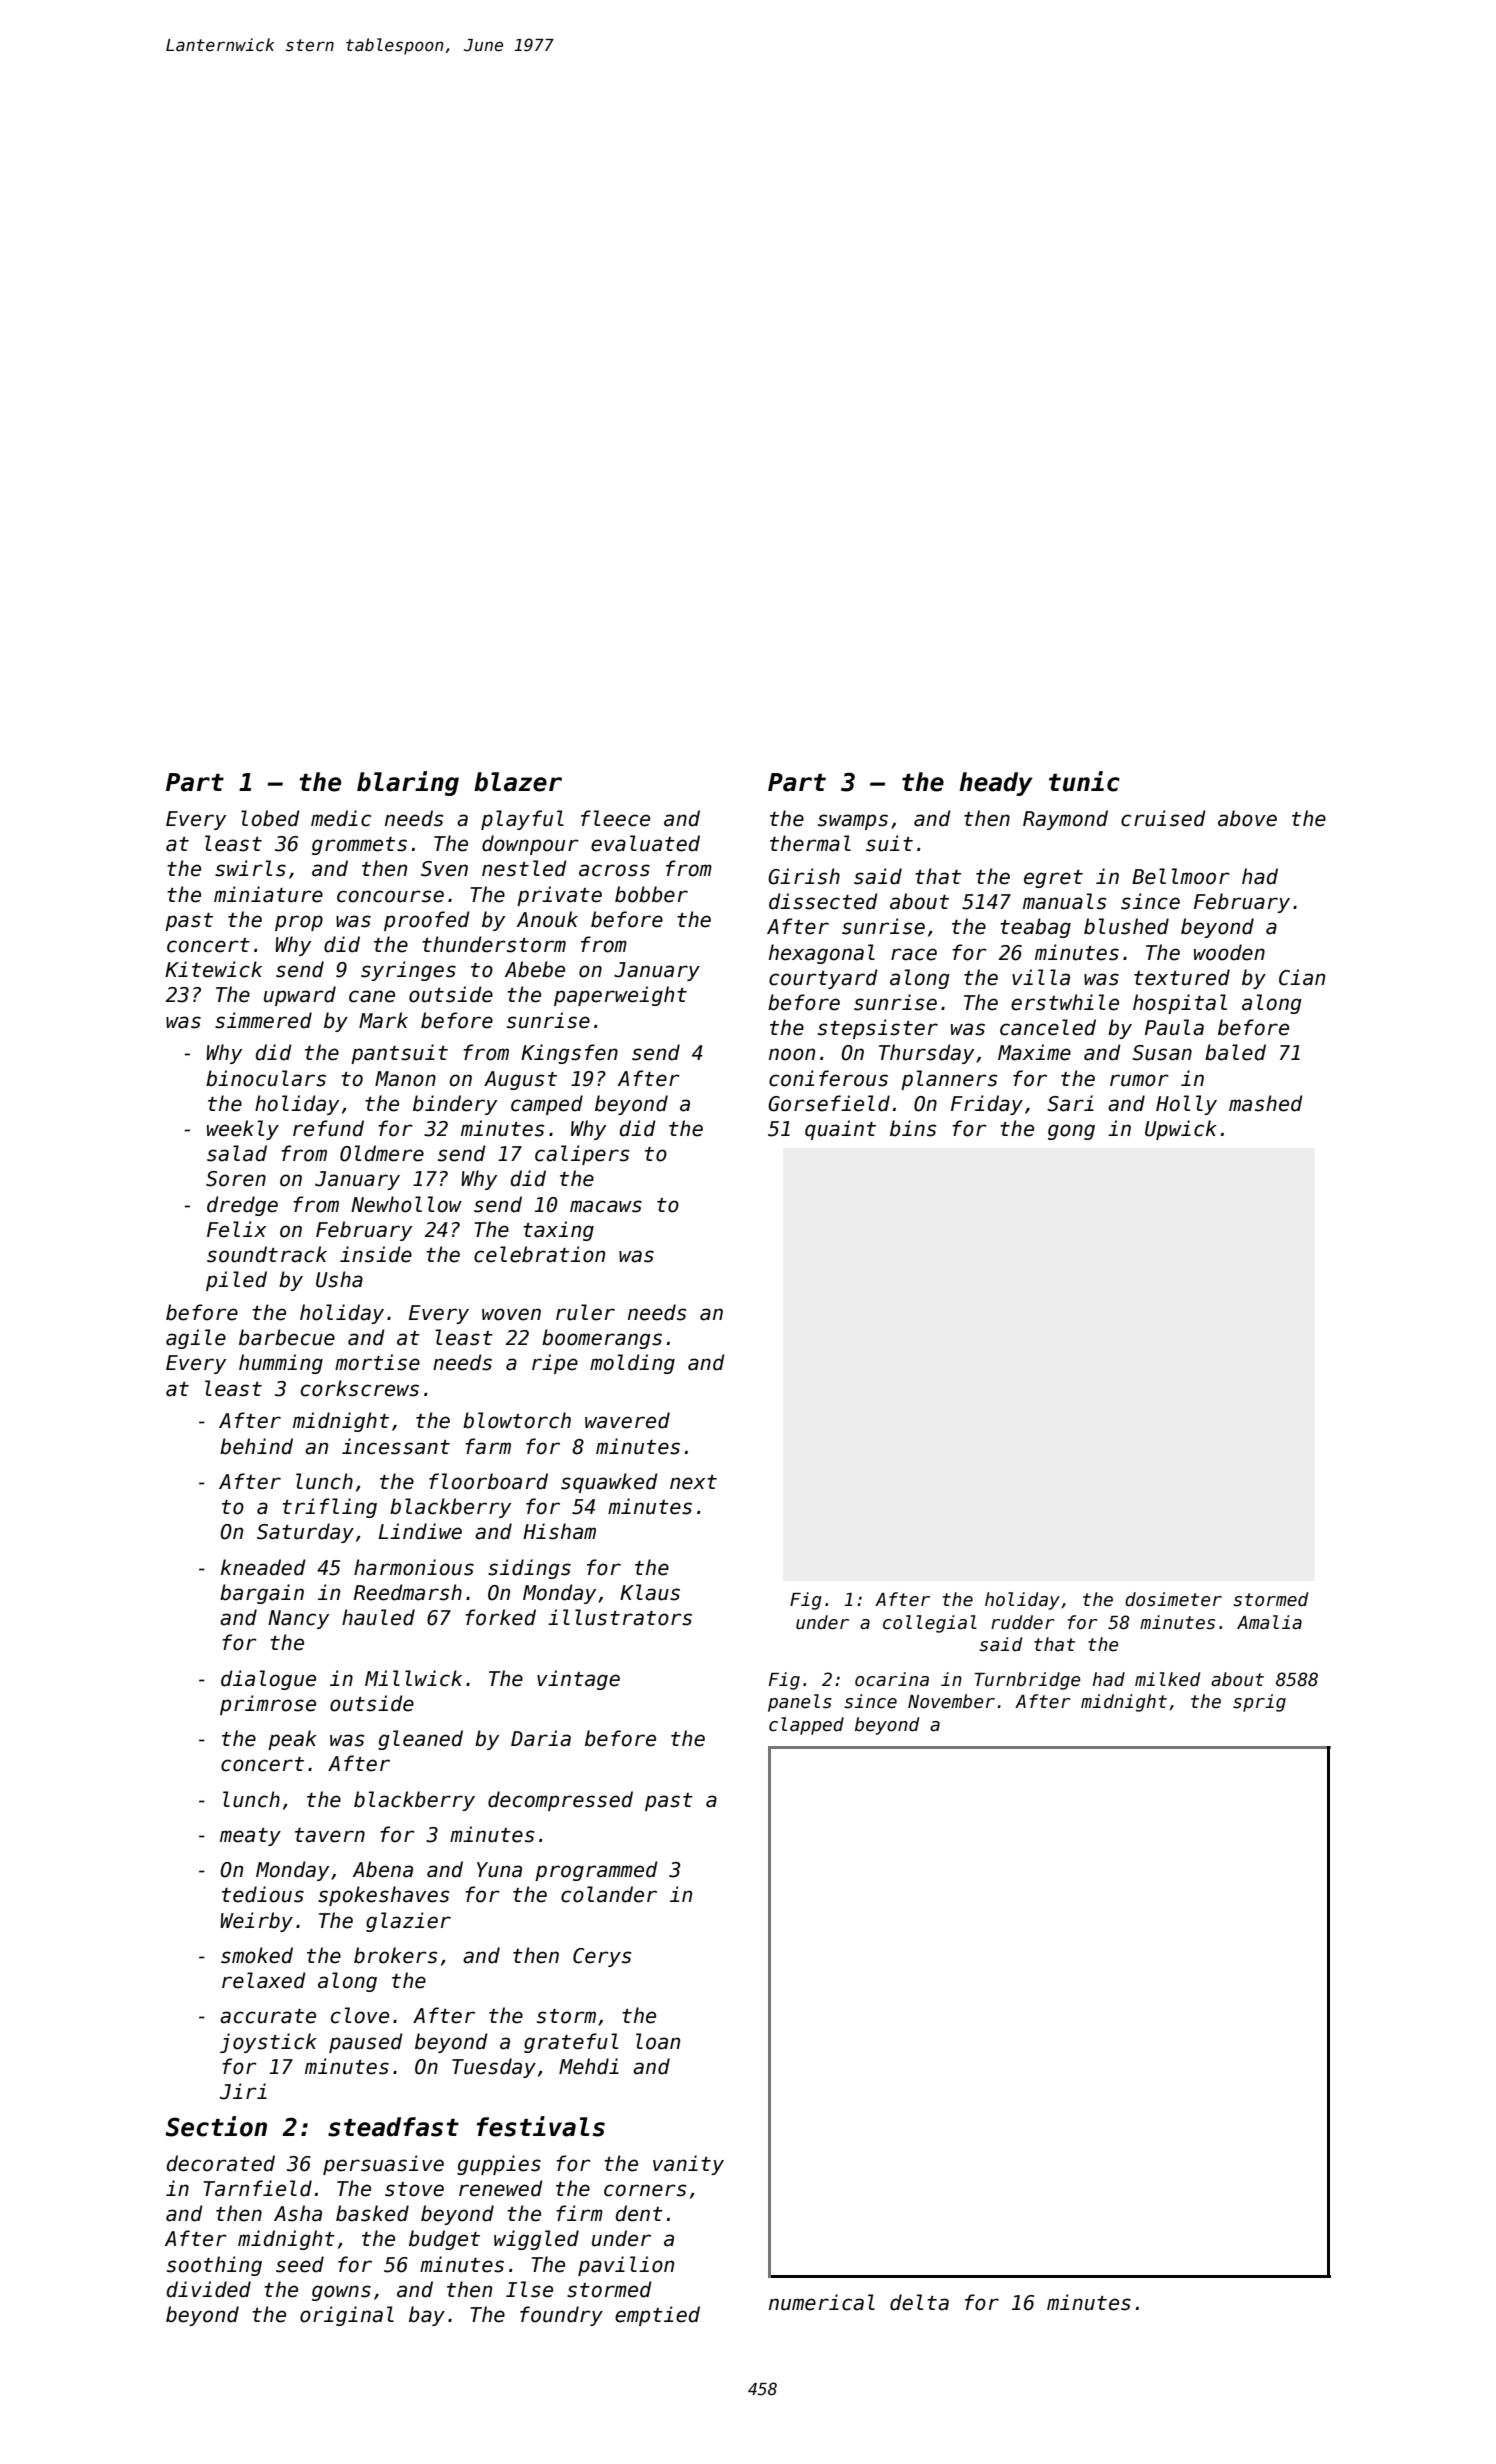 The width and height of the screenshot is (1496, 2464). What do you see at coordinates (268, 894) in the screenshot?
I see `miniature` at bounding box center [268, 894].
